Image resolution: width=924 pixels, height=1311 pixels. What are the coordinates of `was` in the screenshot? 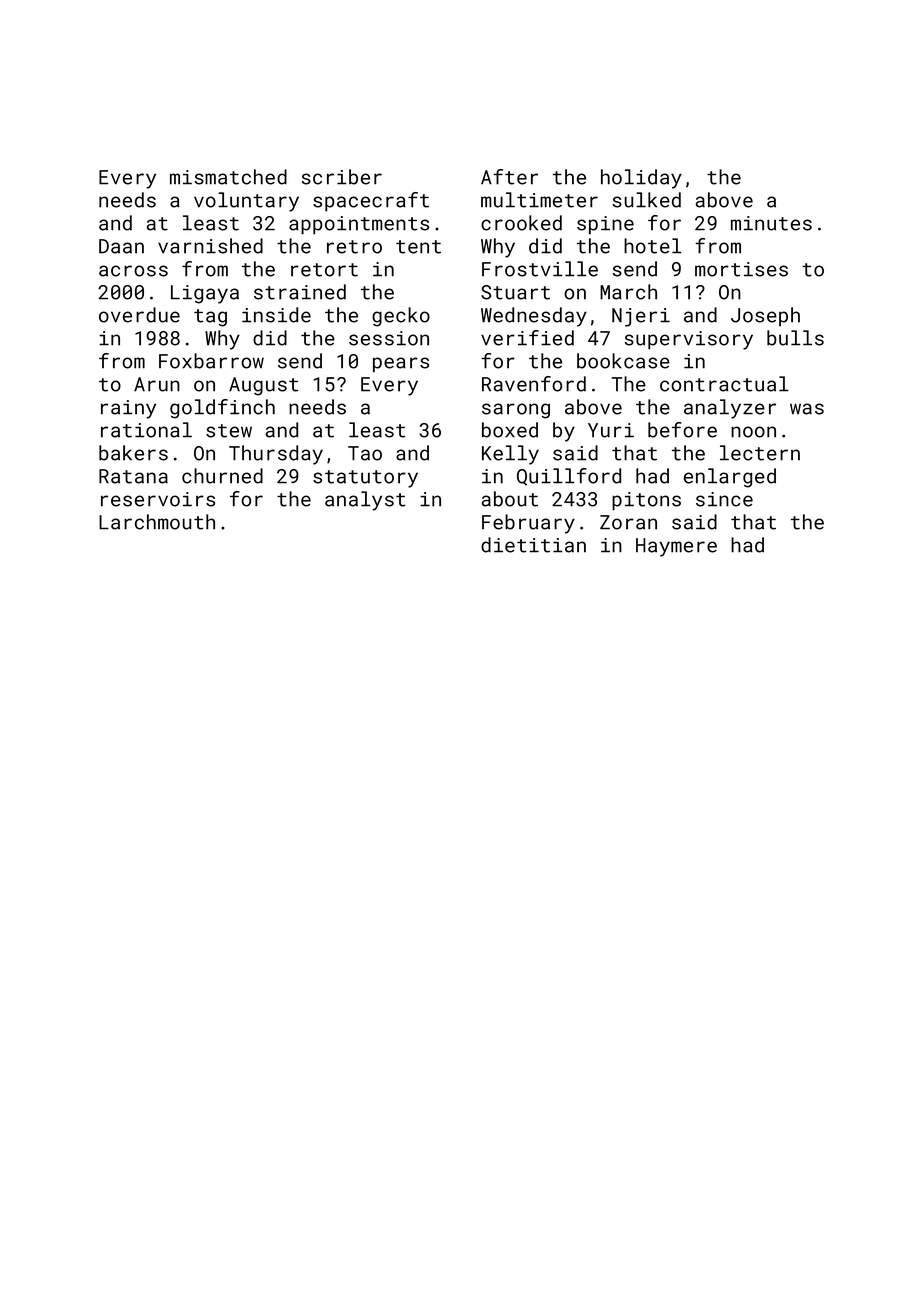 It's located at (807, 409).
